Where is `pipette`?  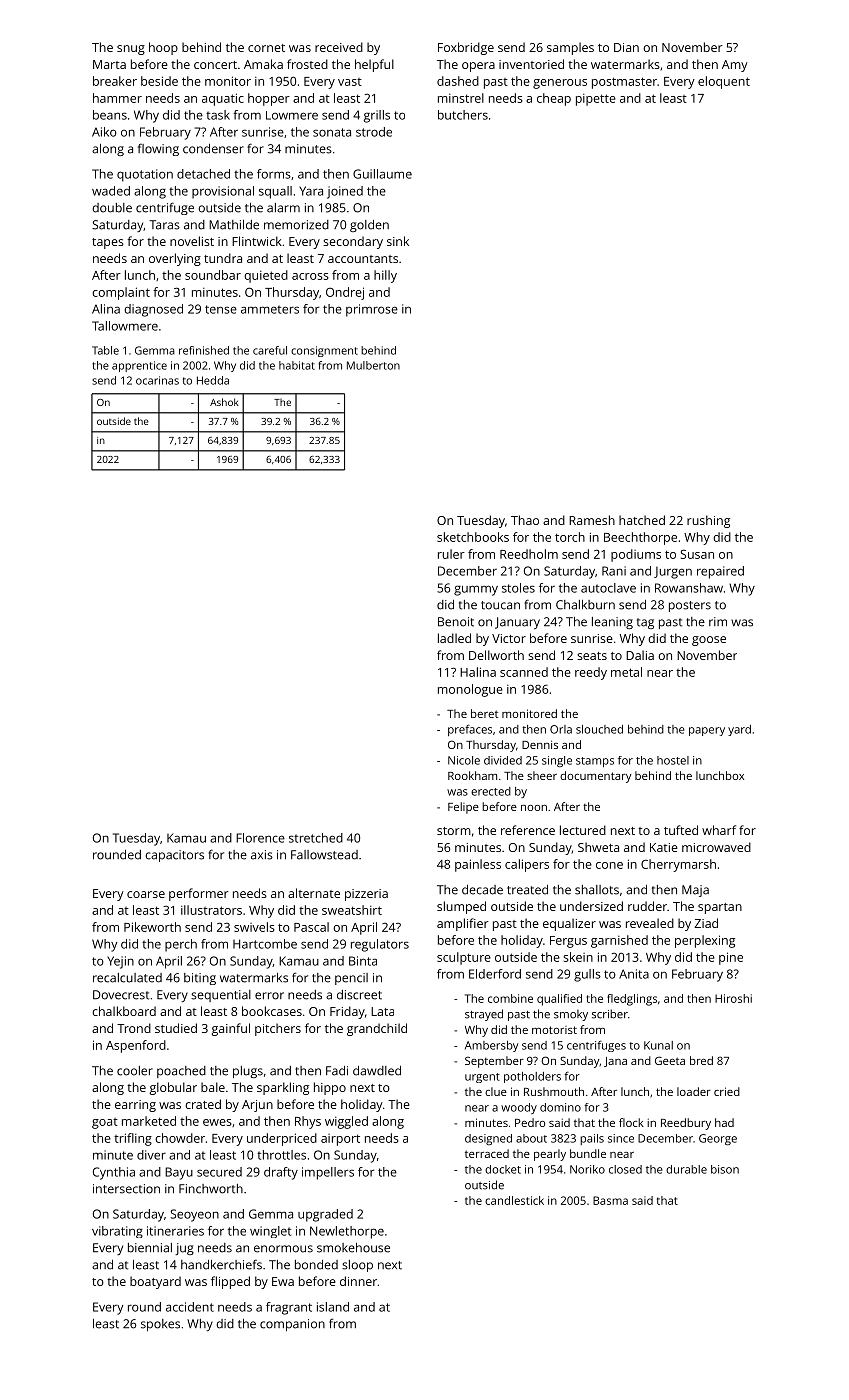
pipette is located at coordinates (596, 100).
